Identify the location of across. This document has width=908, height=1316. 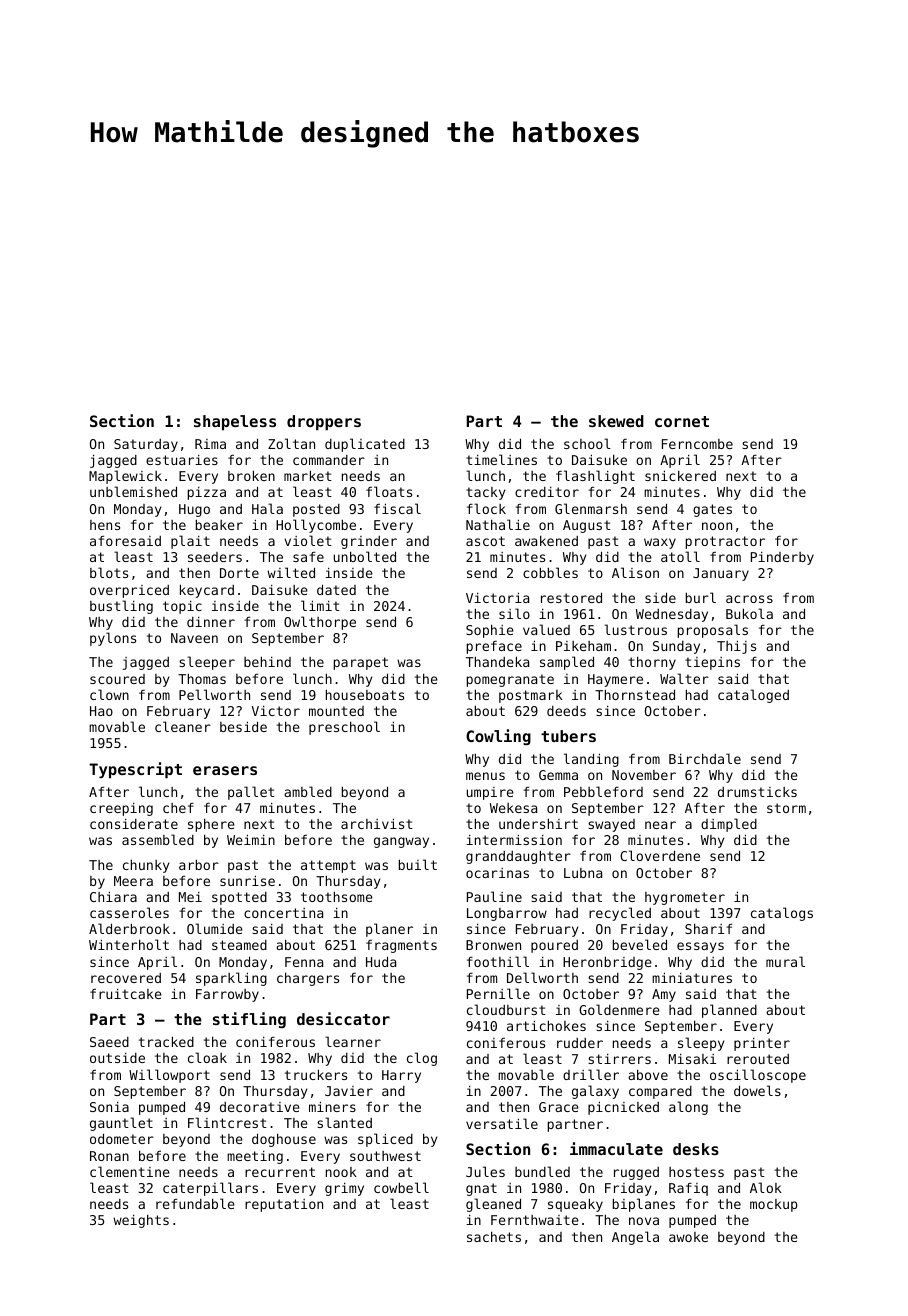
(749, 599).
